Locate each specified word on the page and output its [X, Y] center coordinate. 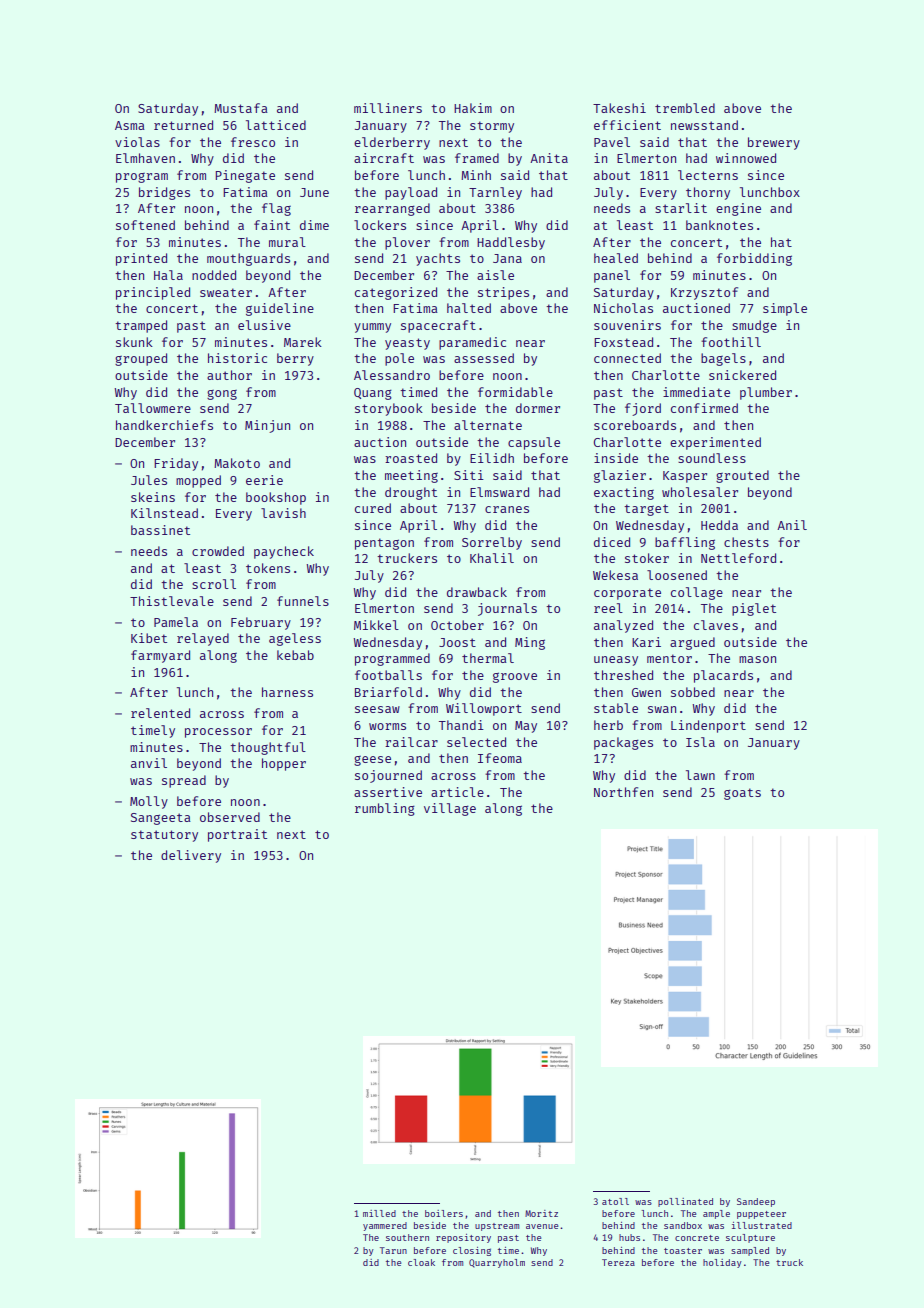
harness [287, 692]
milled [379, 1213]
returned [183, 125]
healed [616, 258]
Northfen [623, 792]
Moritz [541, 1213]
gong [222, 395]
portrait [237, 835]
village [450, 809]
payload [411, 193]
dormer [538, 408]
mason [757, 659]
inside [616, 458]
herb [608, 725]
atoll [615, 1201]
